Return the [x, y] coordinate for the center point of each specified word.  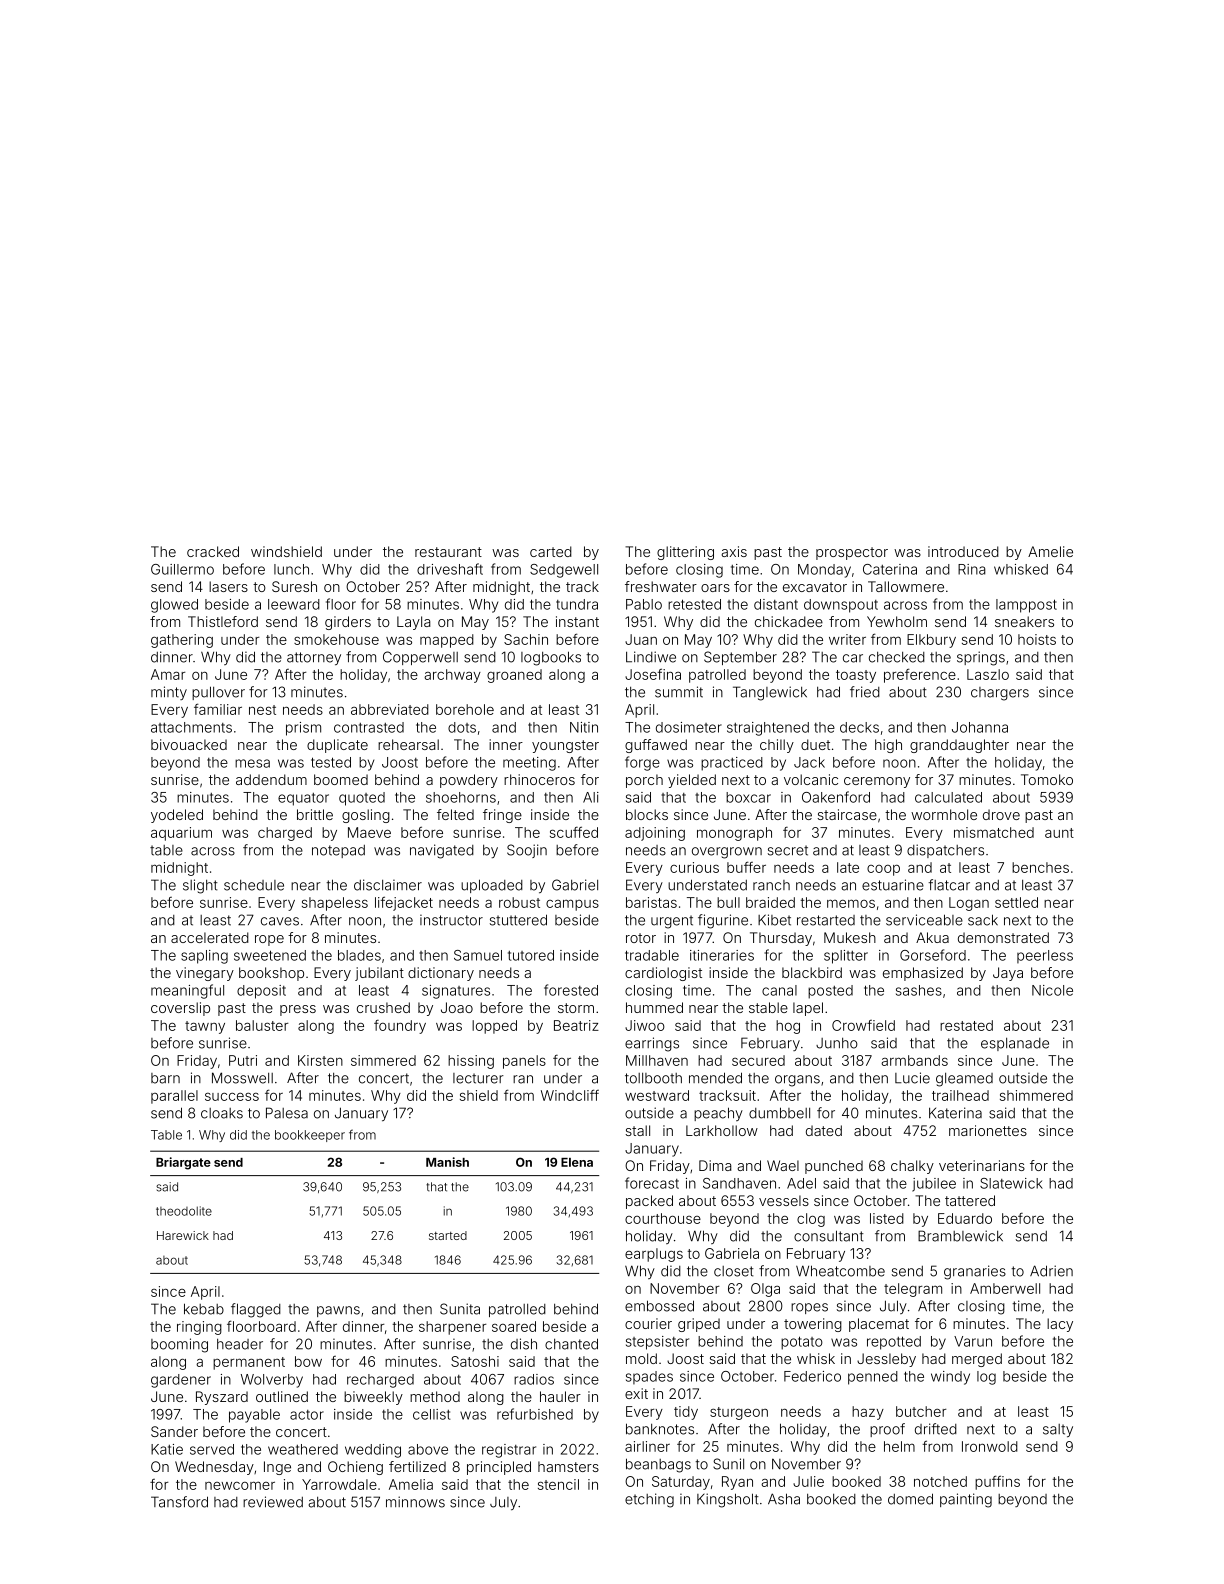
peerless [1045, 956]
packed [649, 1202]
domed [910, 1499]
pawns [338, 1311]
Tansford [179, 1502]
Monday [824, 571]
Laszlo [988, 674]
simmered [383, 1060]
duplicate [337, 746]
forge [642, 763]
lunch [291, 569]
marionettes [988, 1130]
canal [779, 990]
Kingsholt [728, 1500]
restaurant [448, 552]
